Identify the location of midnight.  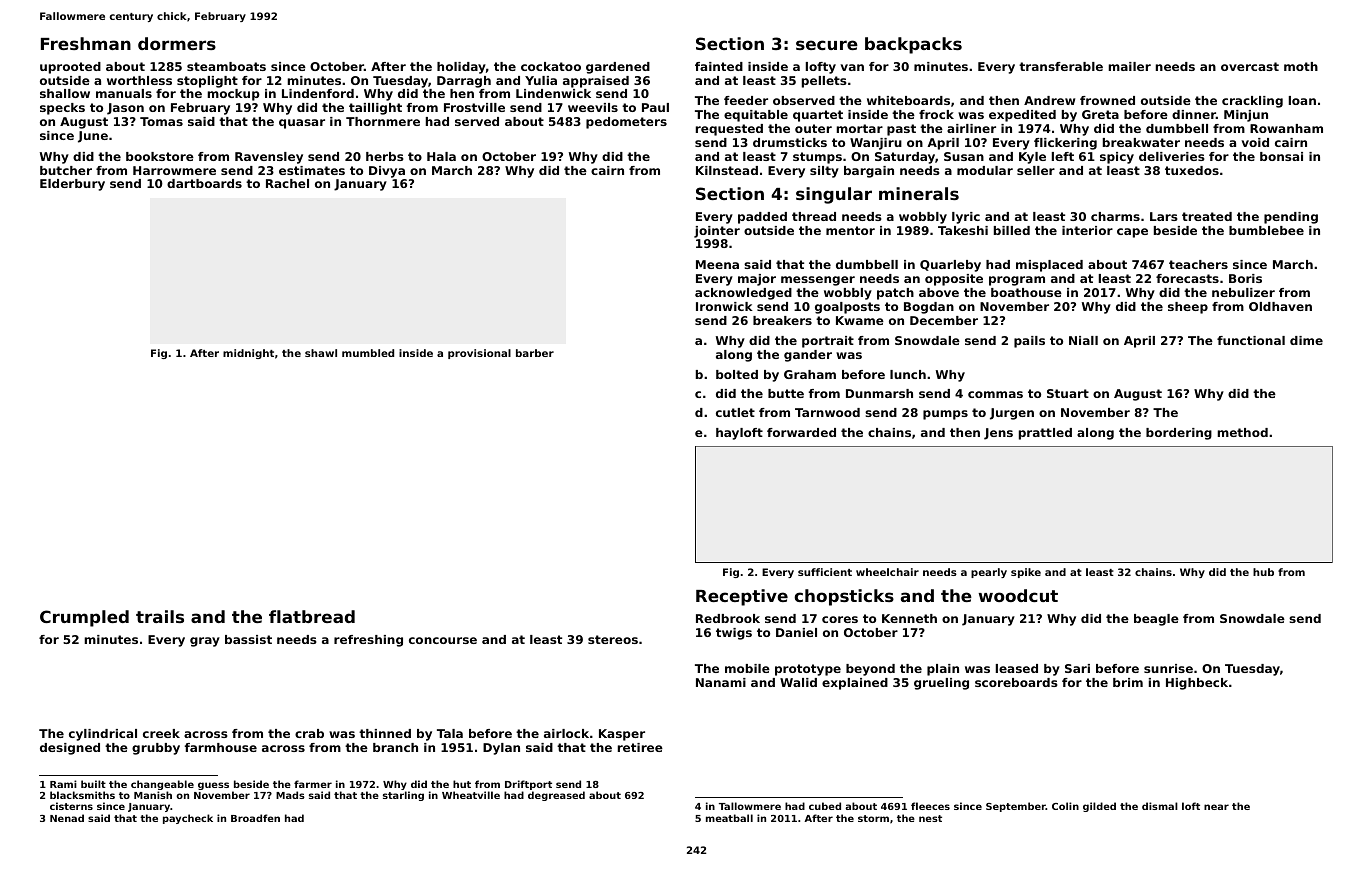
(248, 354).
